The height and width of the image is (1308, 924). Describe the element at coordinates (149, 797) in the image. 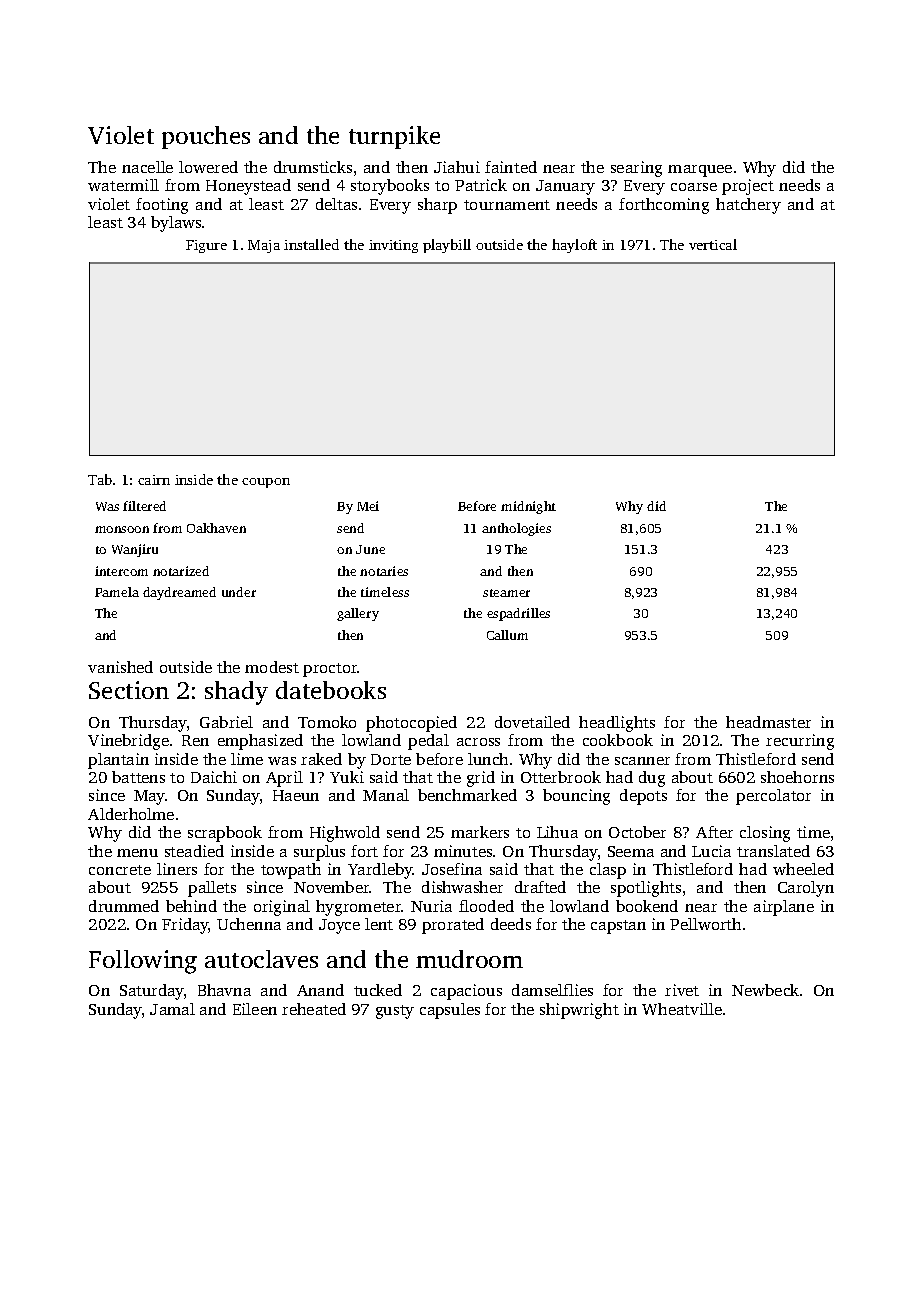

I see `May` at that location.
